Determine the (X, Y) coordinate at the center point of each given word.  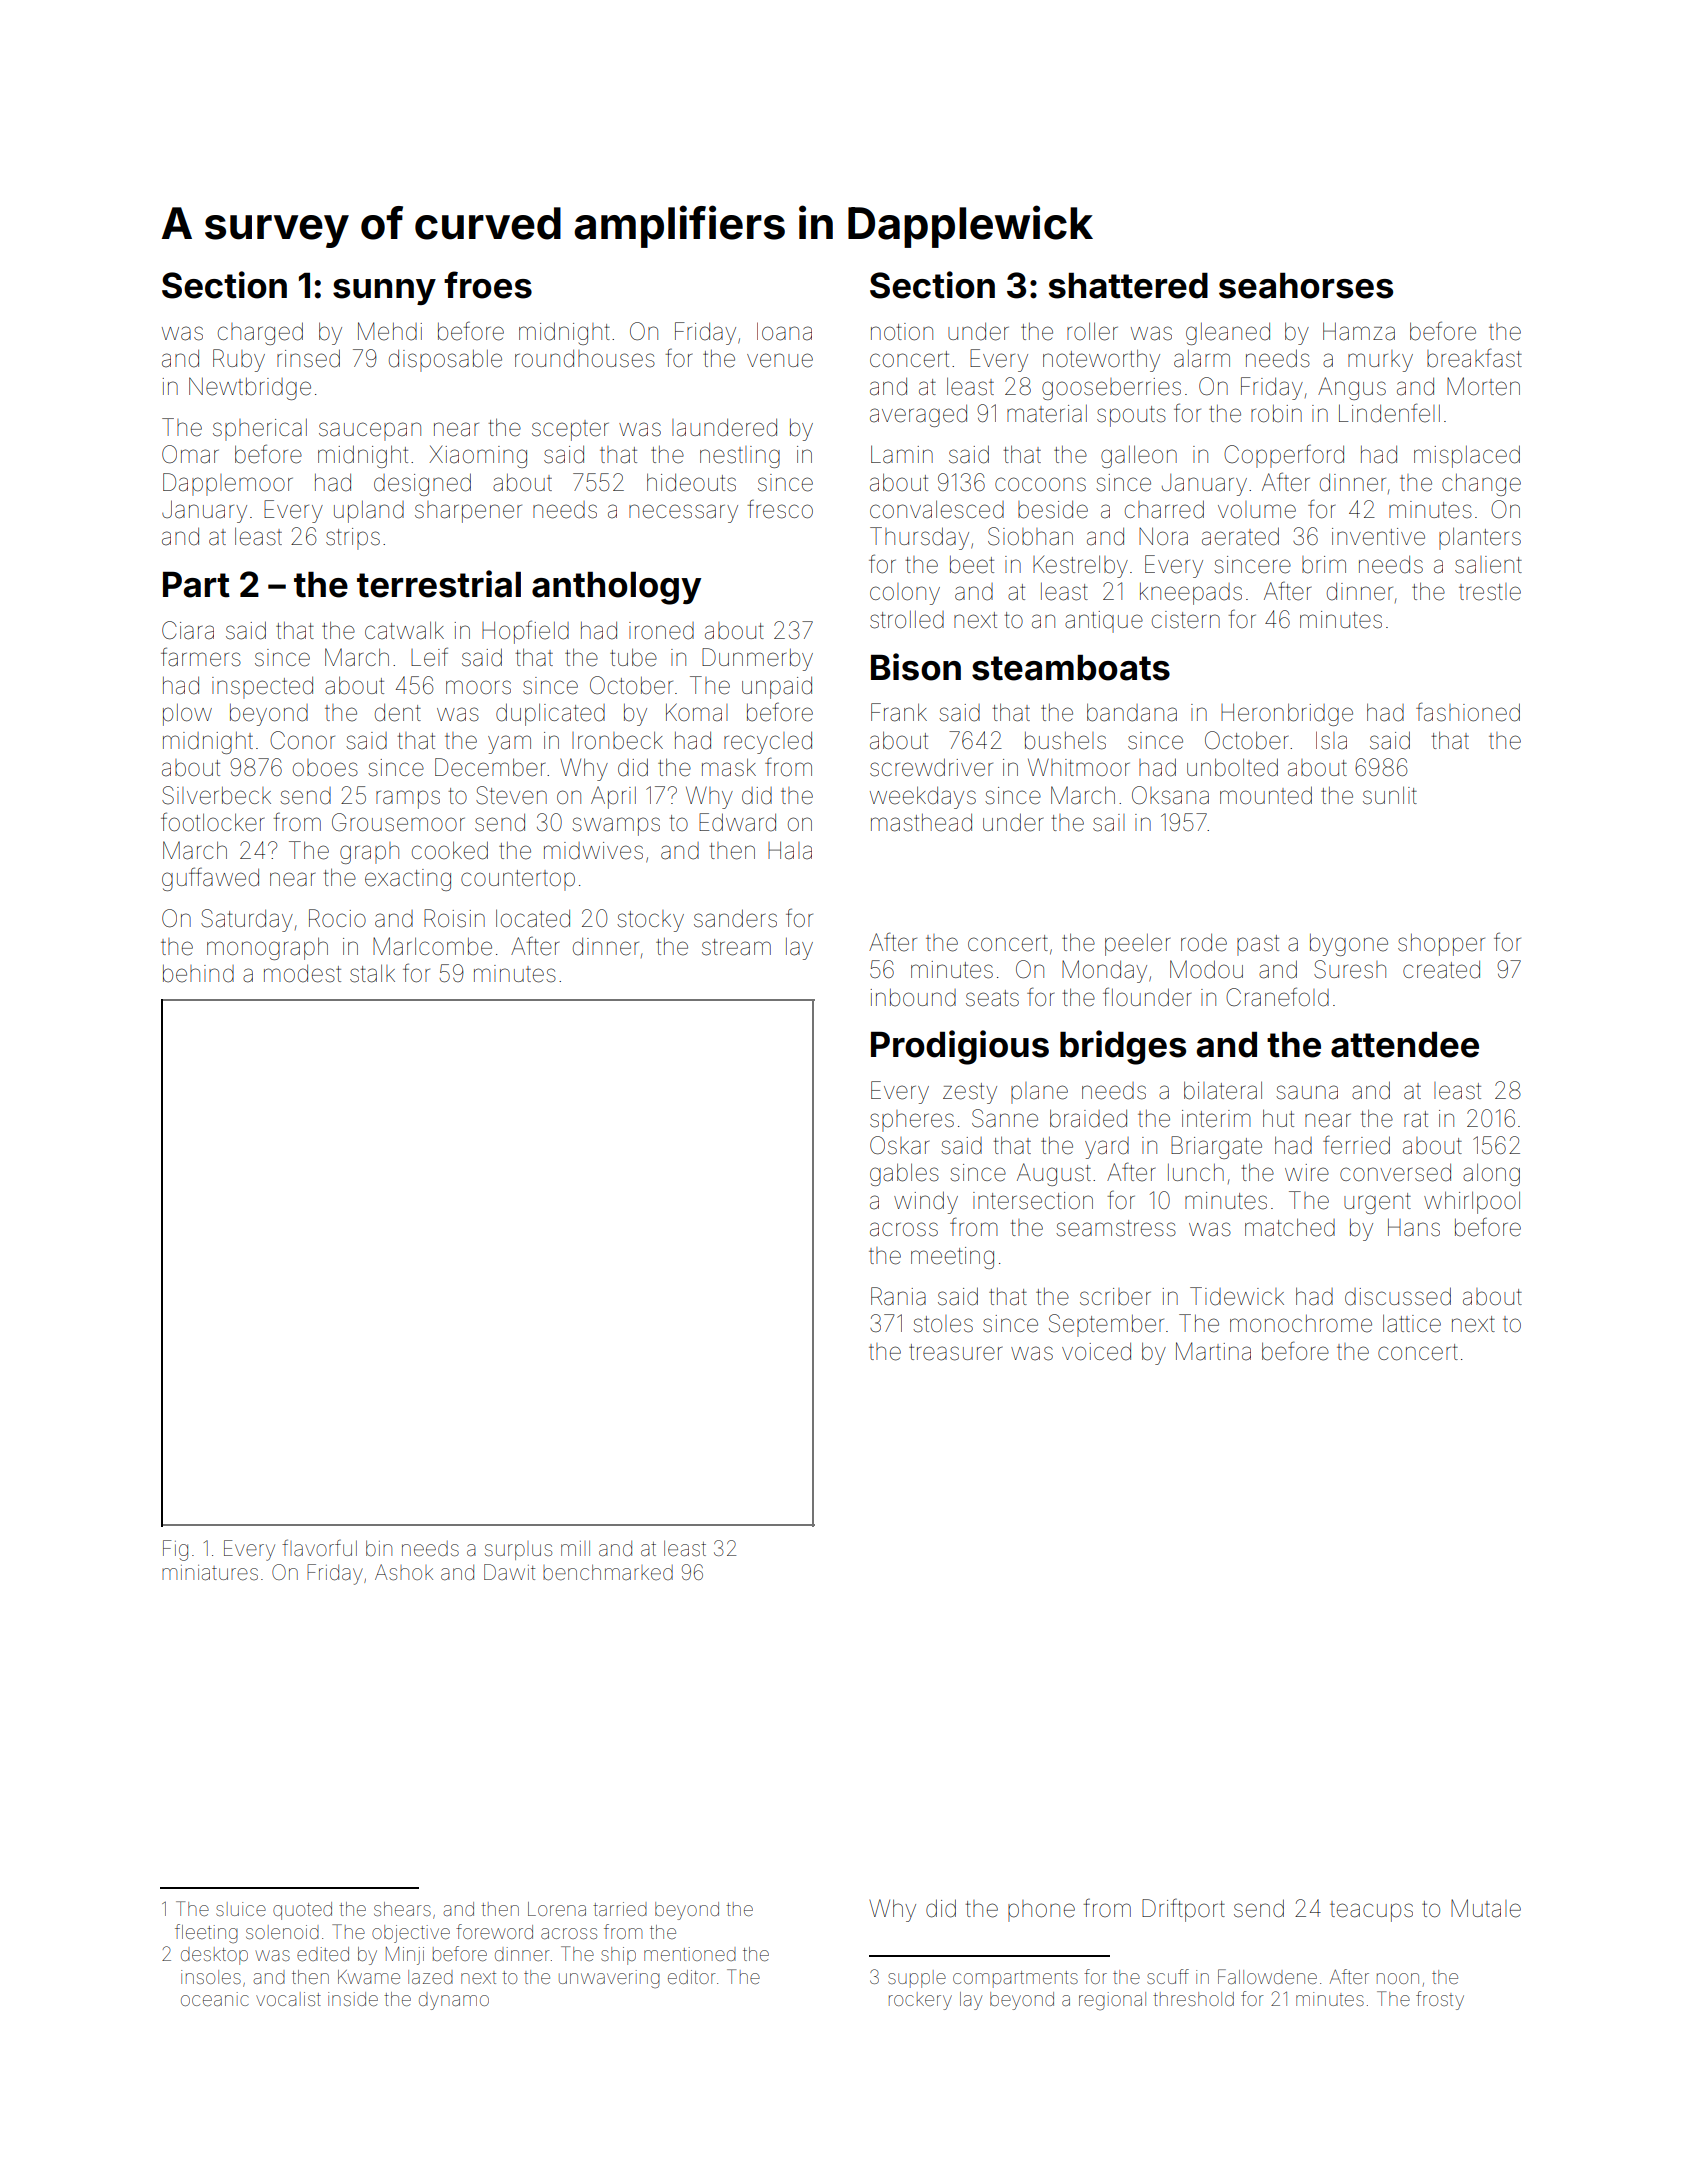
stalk (372, 973)
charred (1164, 509)
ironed (661, 631)
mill (575, 1548)
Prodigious (960, 1047)
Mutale (1486, 1908)
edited (323, 1954)
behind (198, 974)
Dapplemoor (228, 484)
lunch (1196, 1172)
